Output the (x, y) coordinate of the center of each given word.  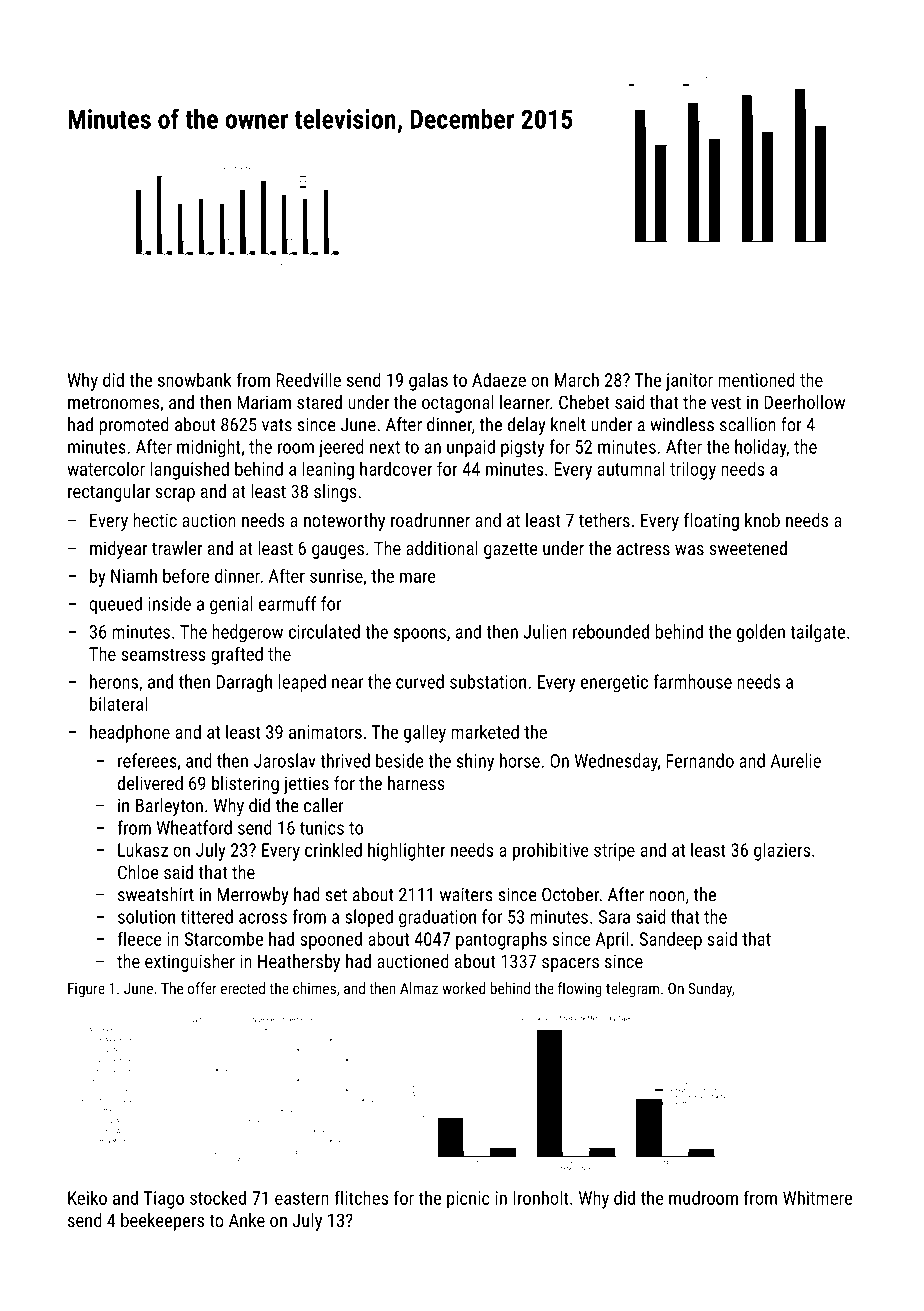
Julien (545, 631)
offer (202, 988)
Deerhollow (804, 402)
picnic (468, 1200)
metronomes (113, 402)
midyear (119, 550)
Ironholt (541, 1197)
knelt (568, 424)
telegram (632, 989)
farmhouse (692, 681)
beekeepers (162, 1222)
